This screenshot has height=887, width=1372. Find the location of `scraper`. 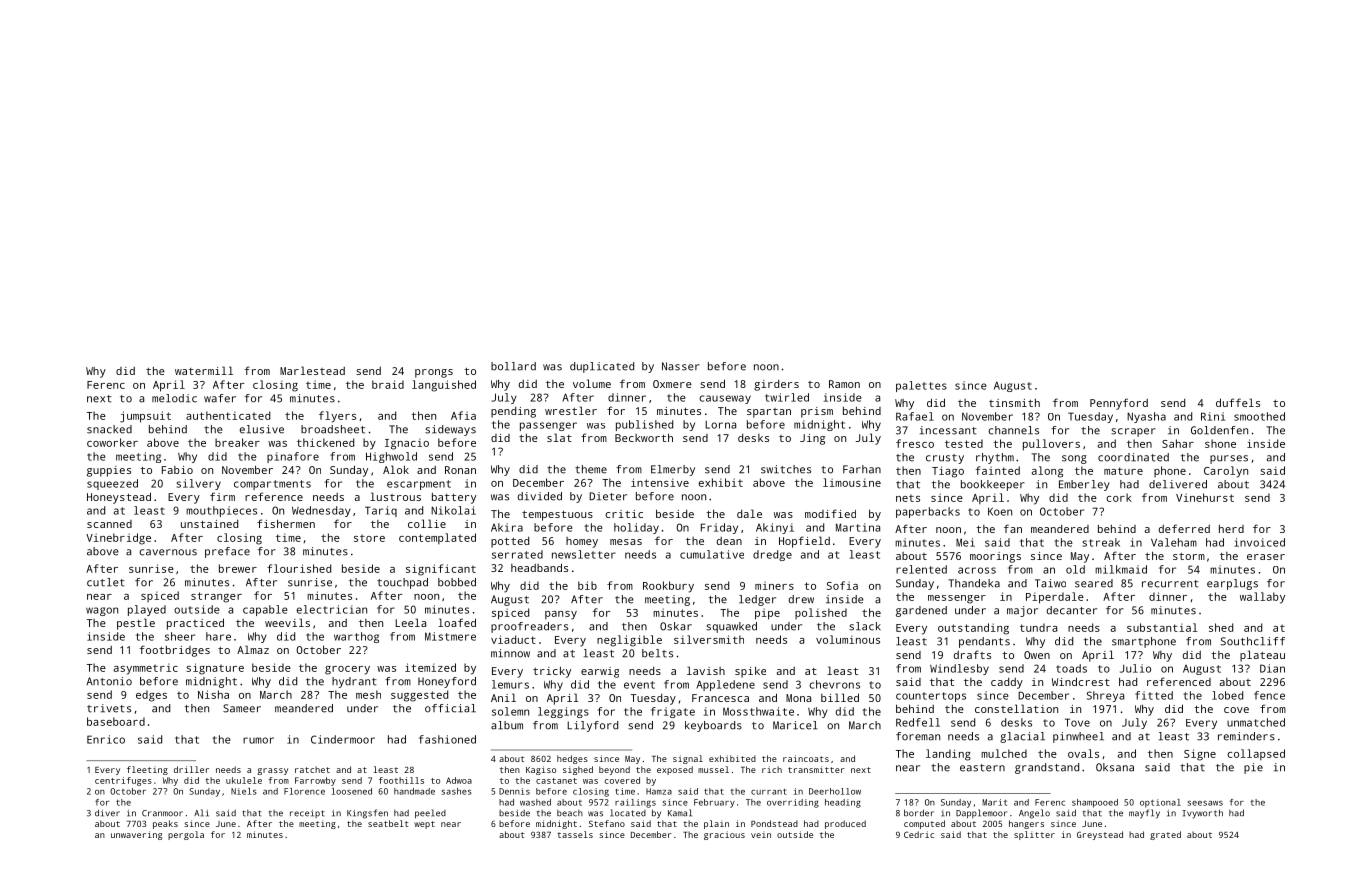

scraper is located at coordinates (1133, 432).
